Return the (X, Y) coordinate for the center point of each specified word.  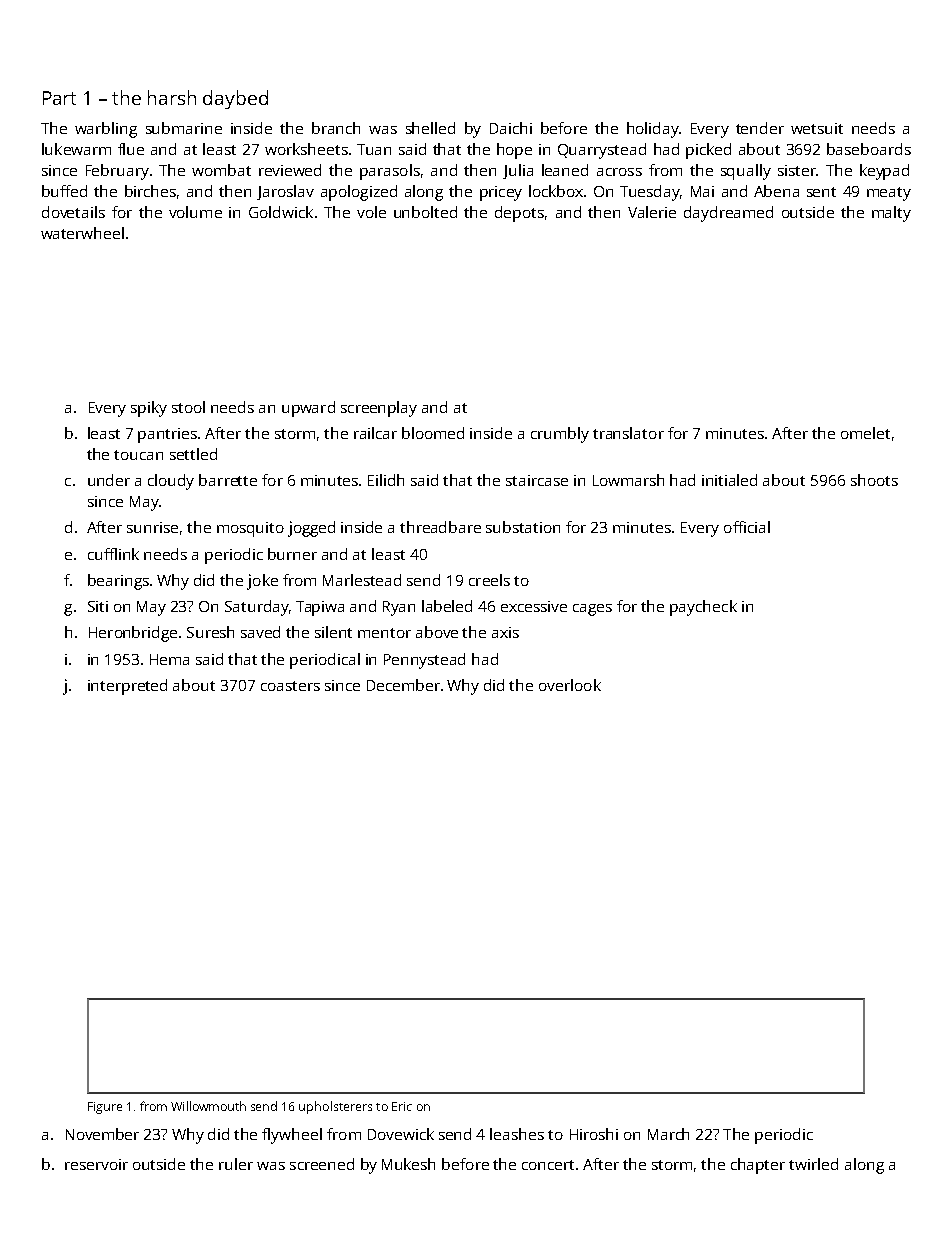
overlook (570, 685)
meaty (889, 194)
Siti (98, 606)
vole (371, 212)
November (102, 1134)
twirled (813, 1164)
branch (336, 128)
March (668, 1134)
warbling (106, 130)
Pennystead (424, 661)
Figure (105, 1108)
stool (188, 407)
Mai (702, 191)
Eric (402, 1106)
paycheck (703, 608)
